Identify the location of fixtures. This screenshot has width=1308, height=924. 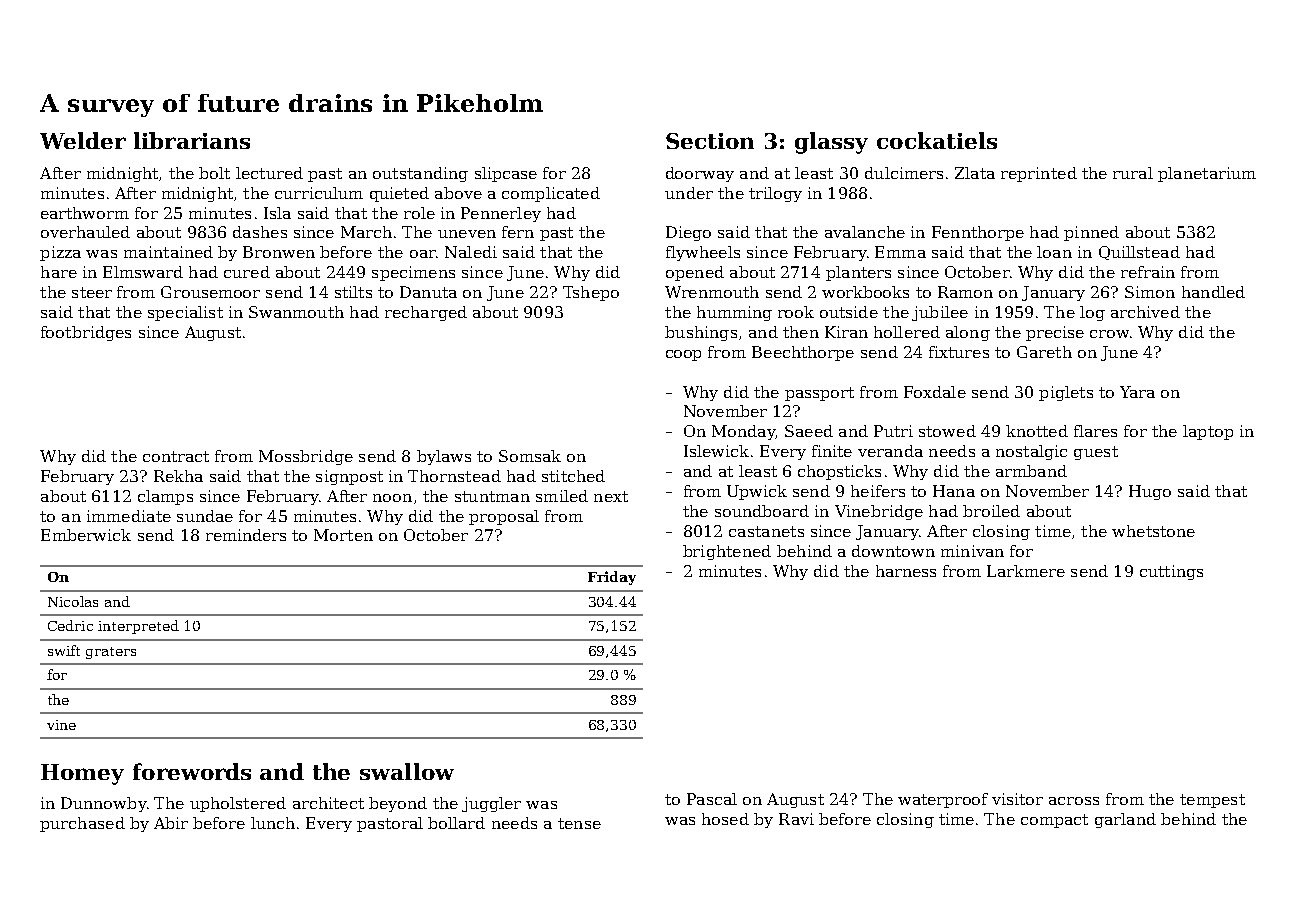
(959, 352).
